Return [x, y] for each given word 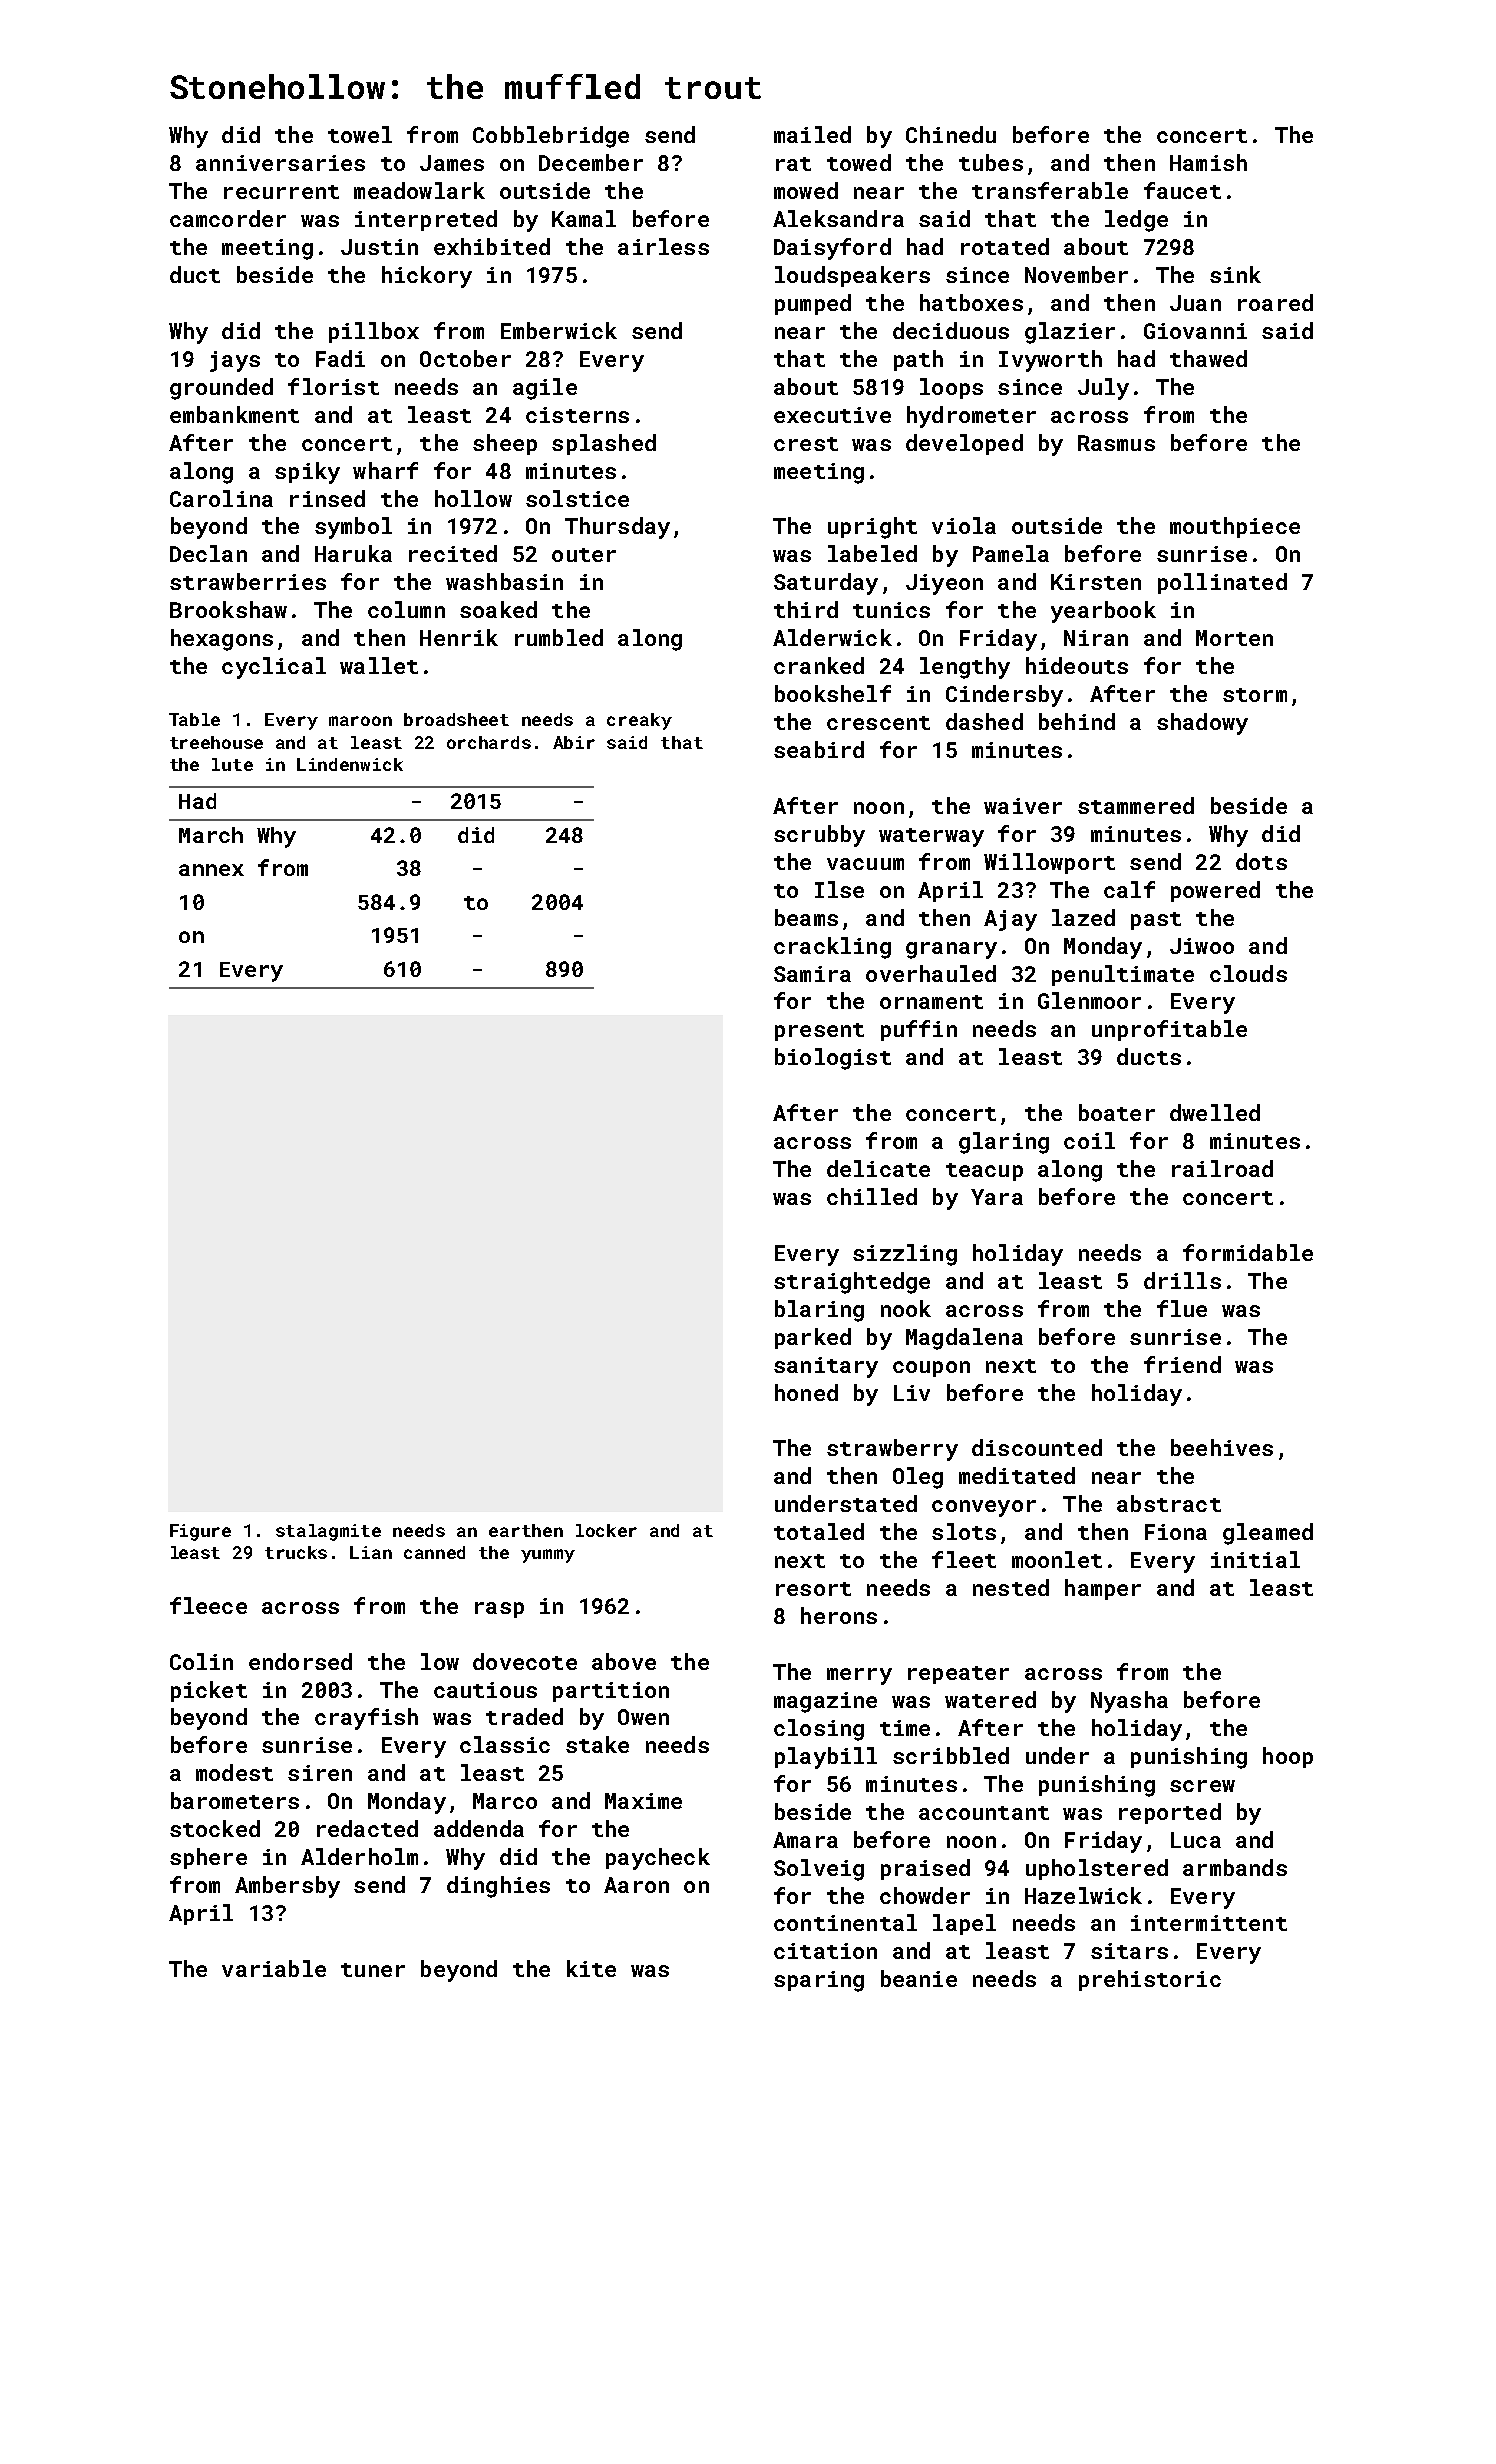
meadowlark [419, 190]
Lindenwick [350, 764]
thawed [1208, 358]
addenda [479, 1828]
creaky [639, 721]
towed [859, 162]
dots [1261, 861]
